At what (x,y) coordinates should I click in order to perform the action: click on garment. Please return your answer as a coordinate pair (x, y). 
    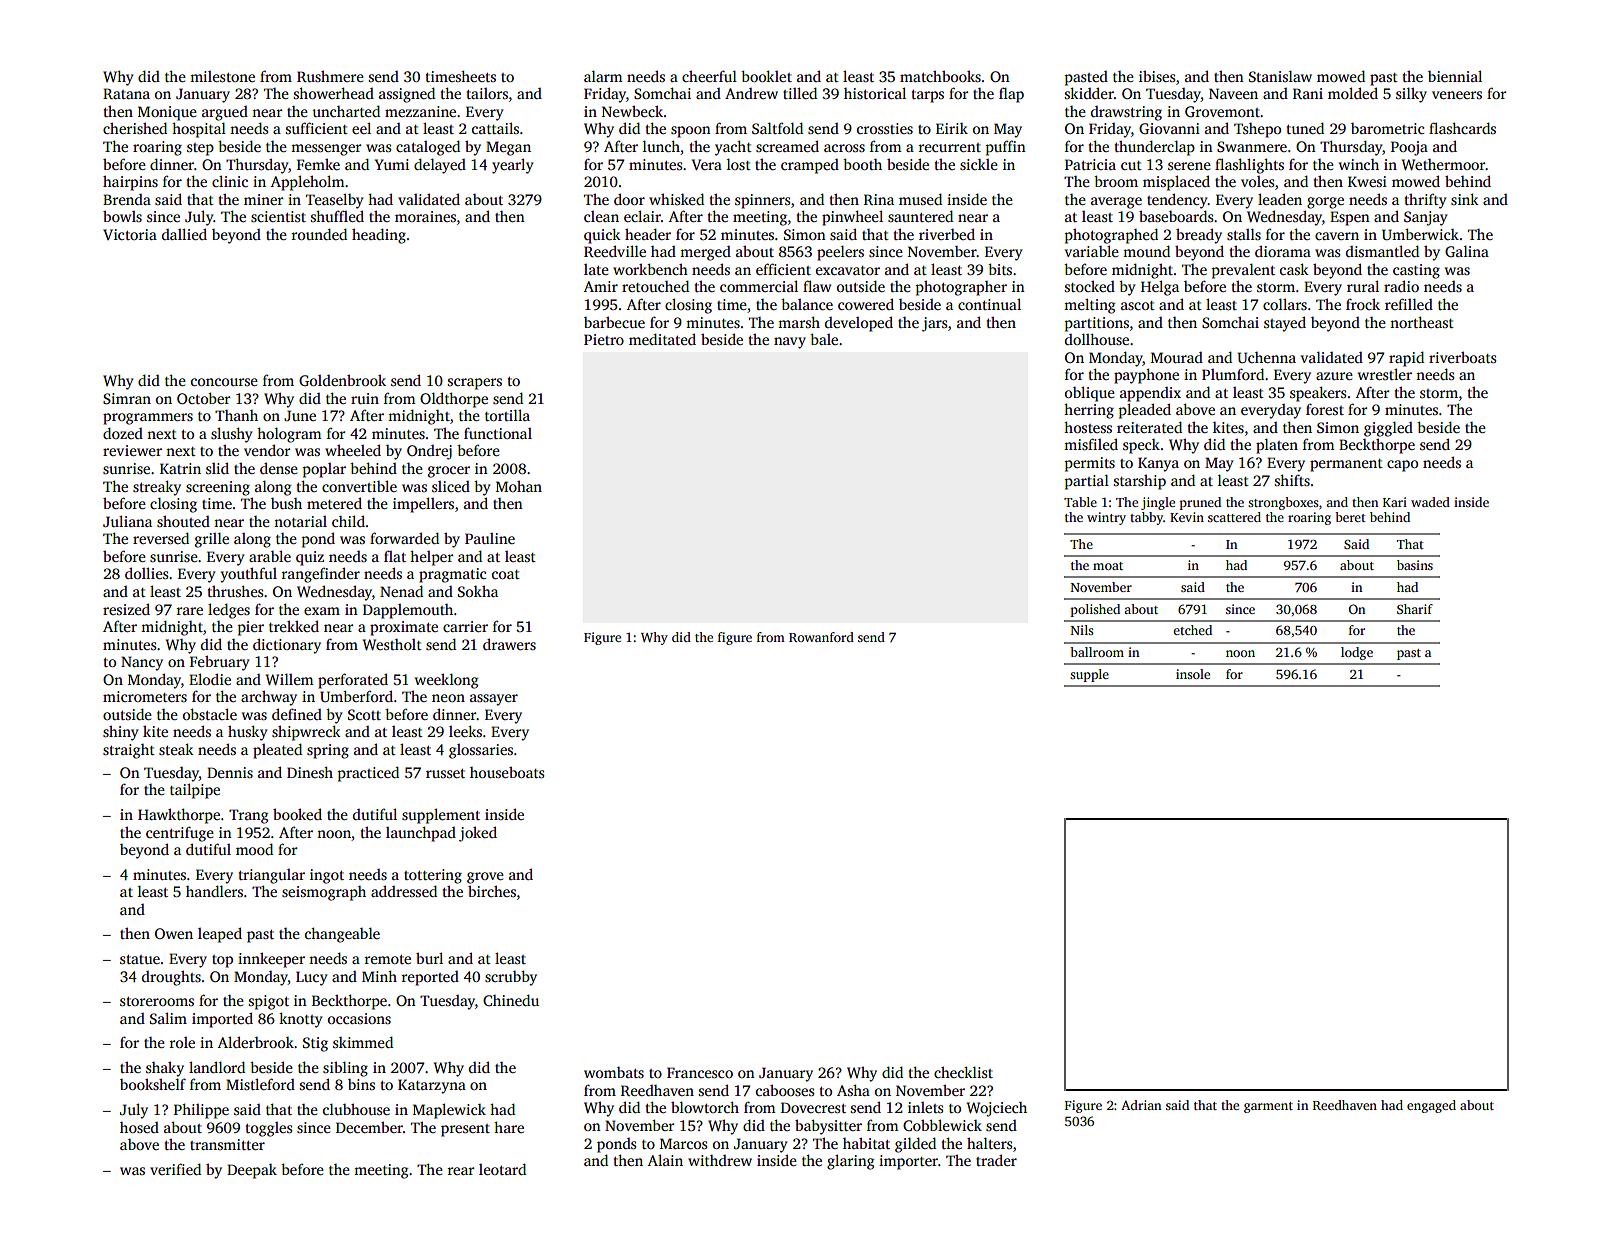
    Looking at the image, I should click on (1268, 1107).
